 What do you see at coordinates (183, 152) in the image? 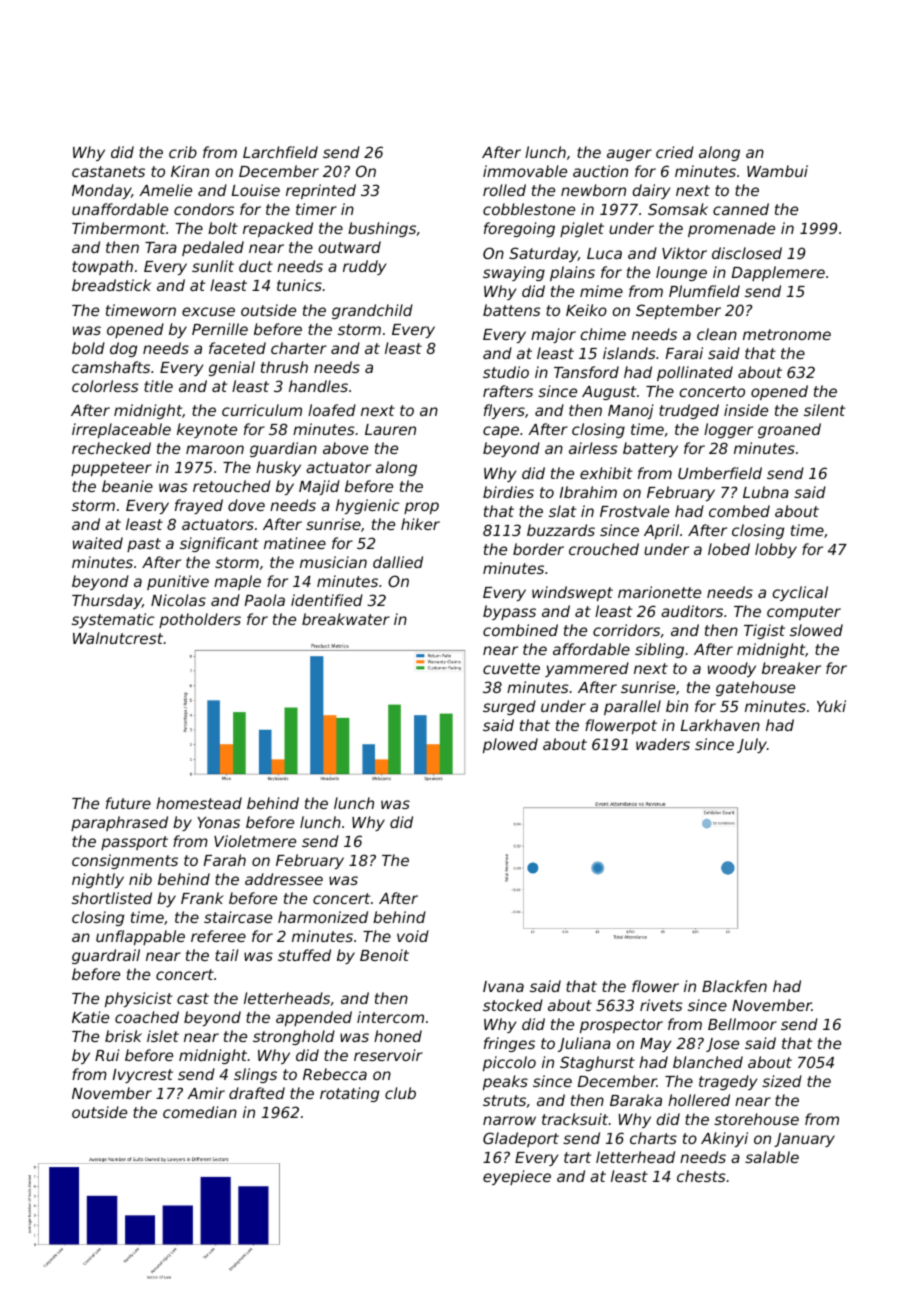
I see `crib` at bounding box center [183, 152].
